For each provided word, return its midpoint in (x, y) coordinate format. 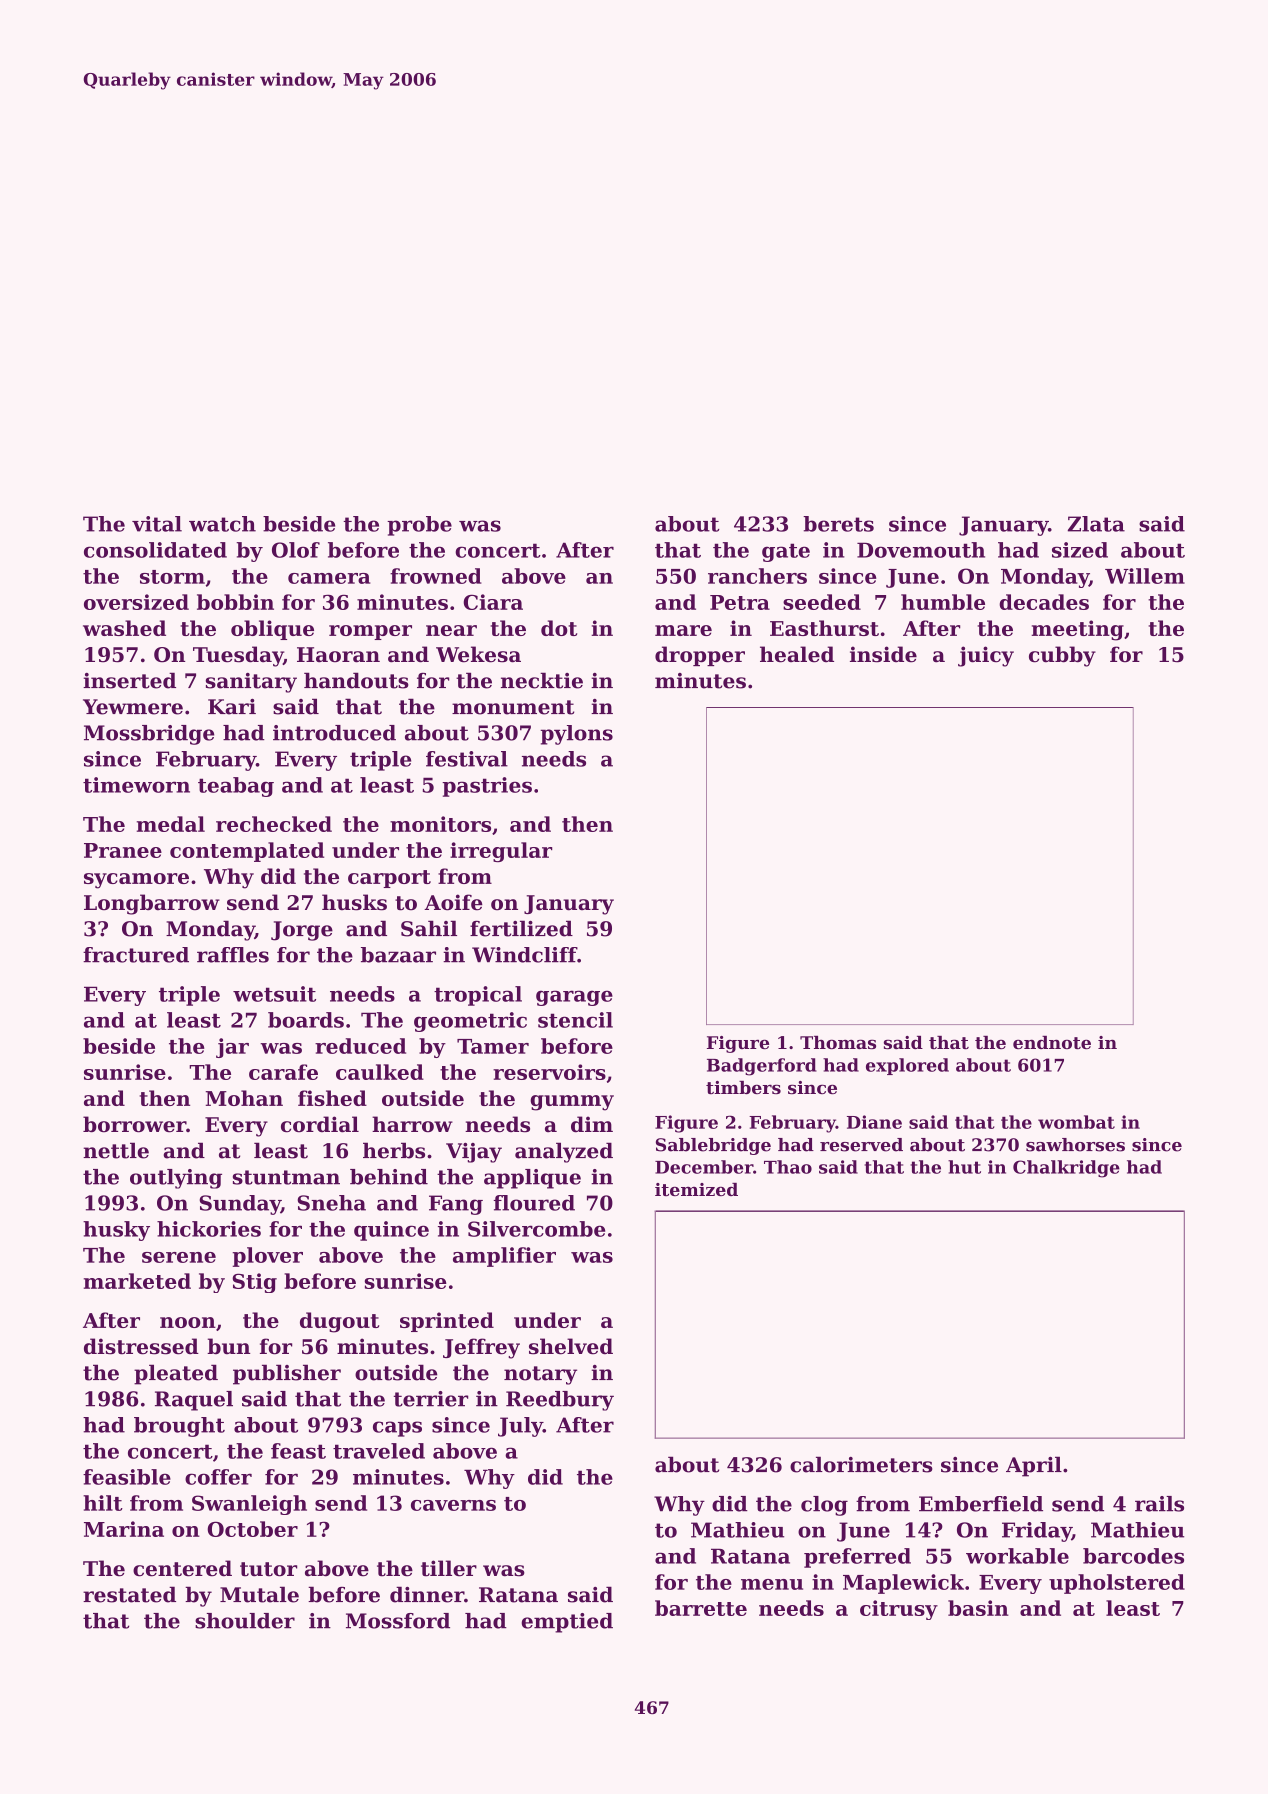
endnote (1052, 1042)
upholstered (1117, 1584)
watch (222, 524)
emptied (567, 1623)
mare (683, 630)
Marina (124, 1529)
